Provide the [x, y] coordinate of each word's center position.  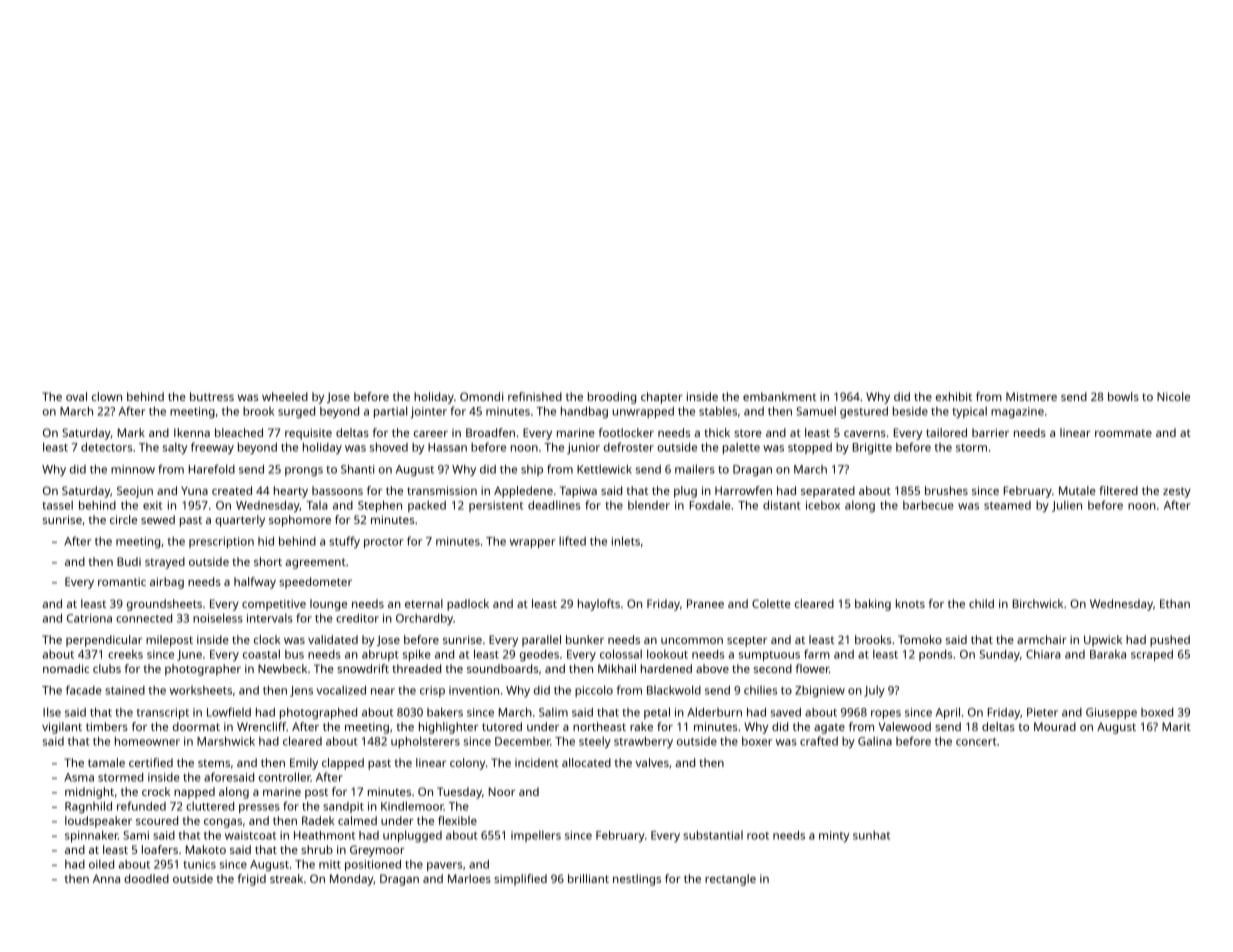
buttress [212, 396]
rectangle [730, 880]
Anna [106, 878]
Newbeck [282, 668]
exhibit [954, 396]
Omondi [481, 396]
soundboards [502, 668]
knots [910, 603]
